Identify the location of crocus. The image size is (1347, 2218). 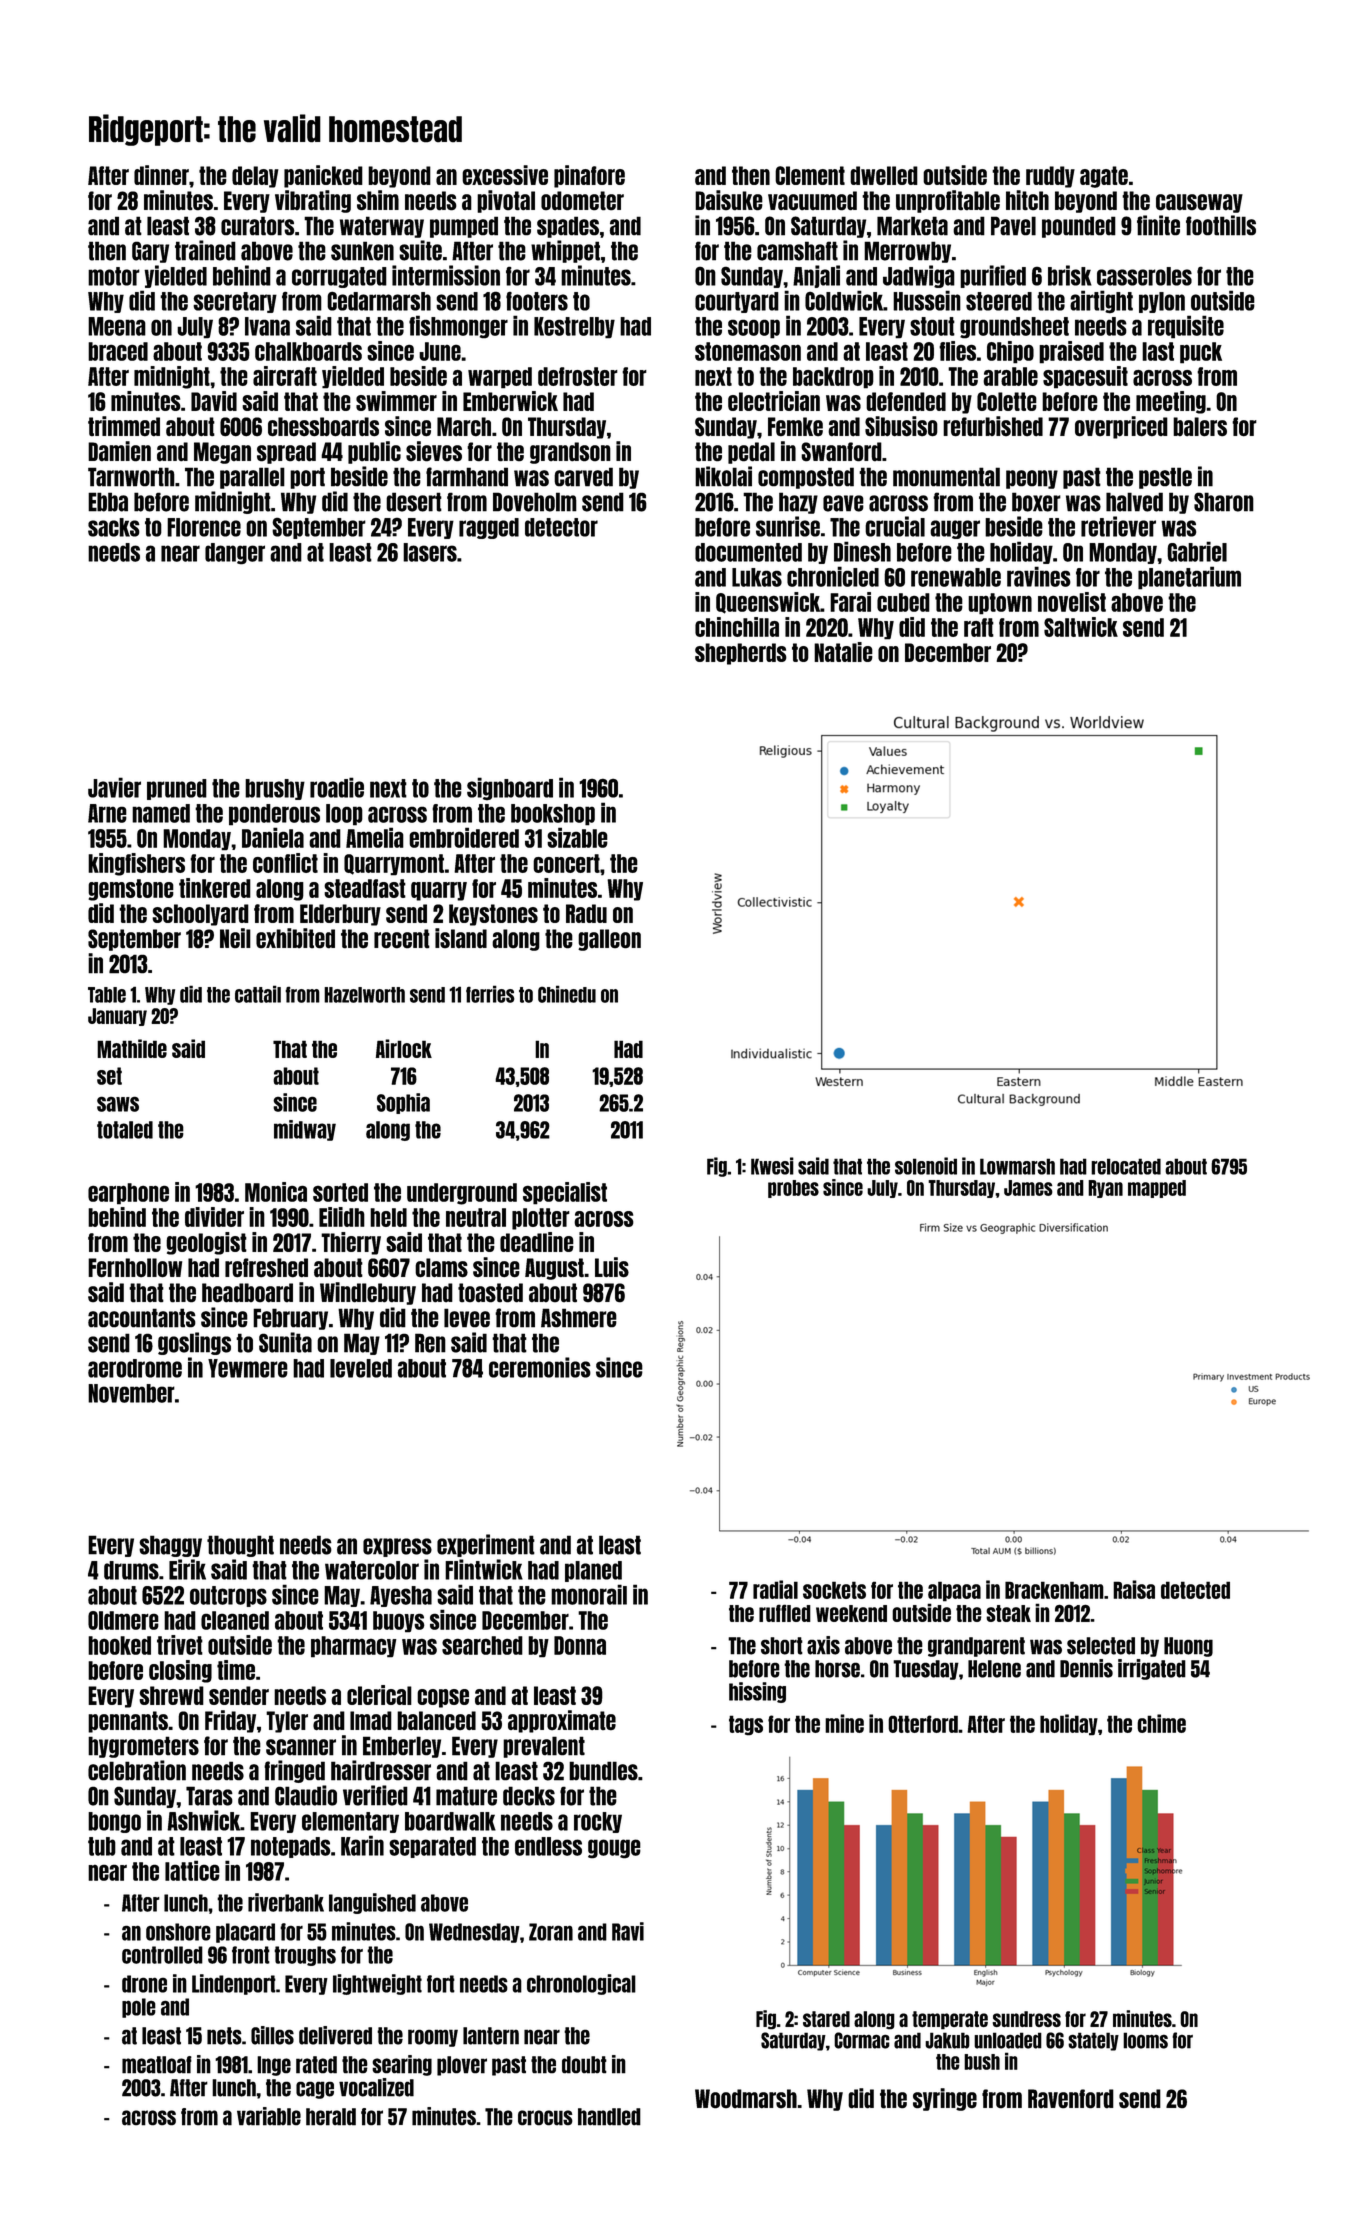
(545, 2118).
